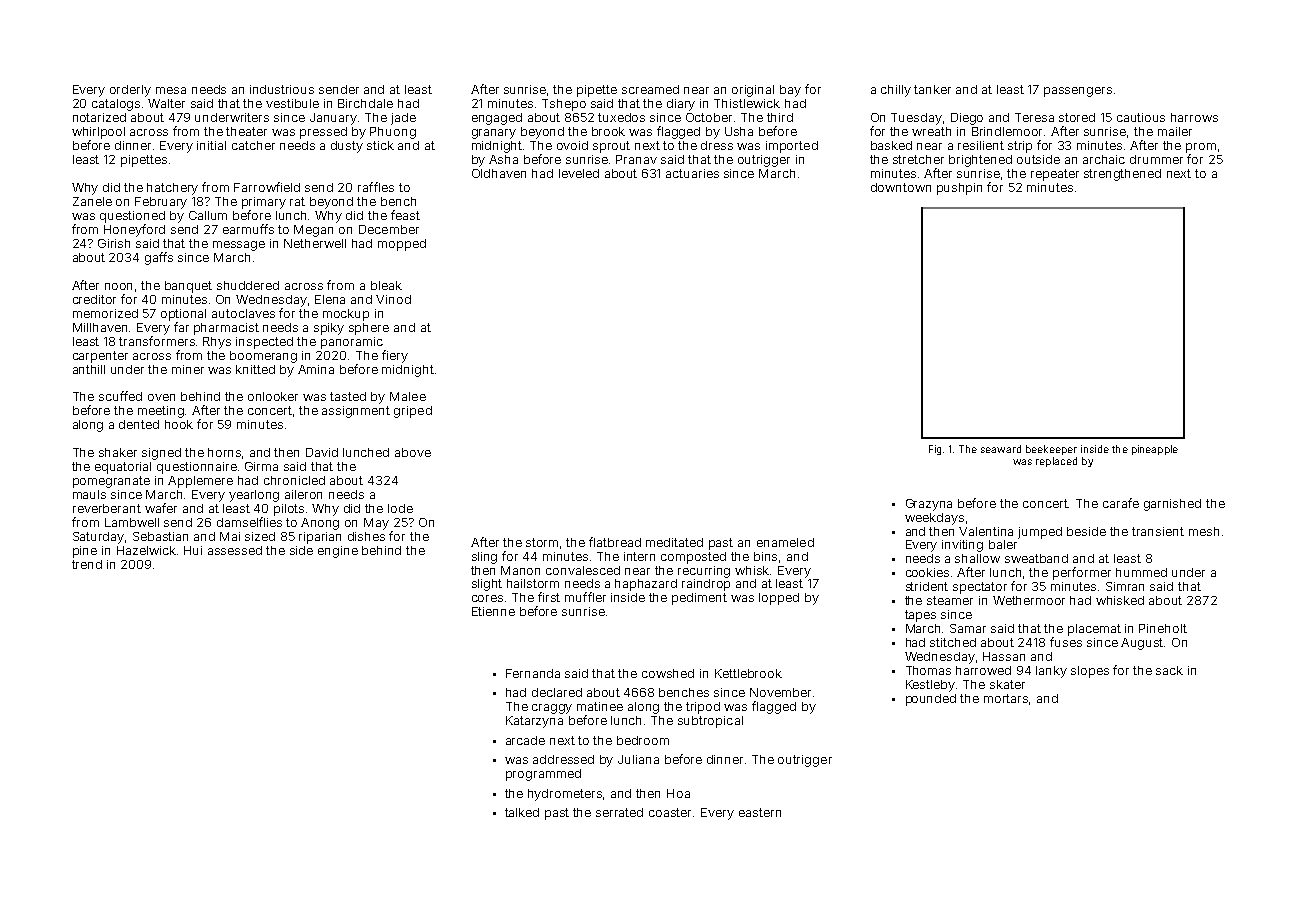 The width and height of the screenshot is (1308, 924). I want to click on fiery, so click(395, 356).
